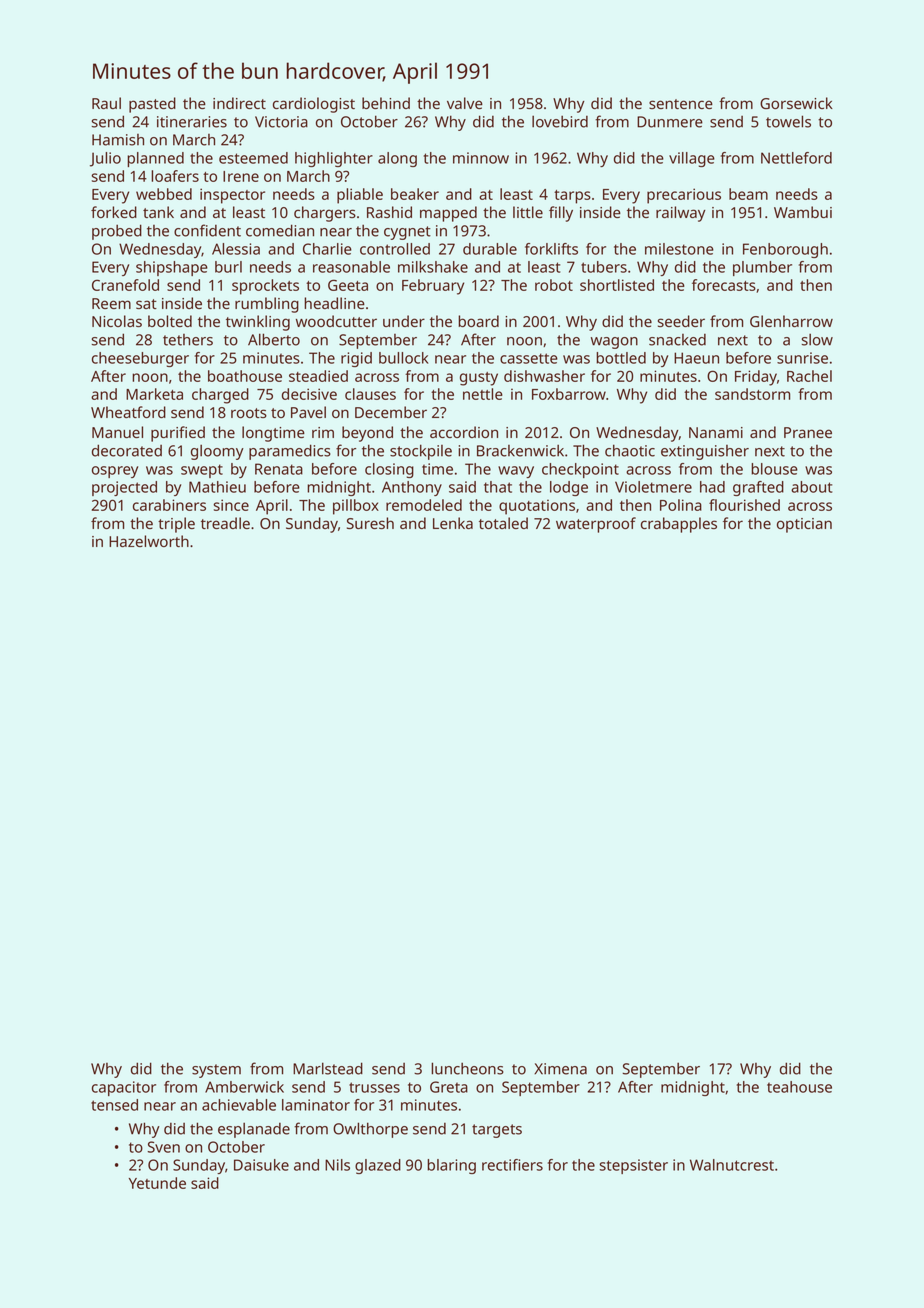 This screenshot has width=924, height=1308. I want to click on Yetunde, so click(157, 1183).
